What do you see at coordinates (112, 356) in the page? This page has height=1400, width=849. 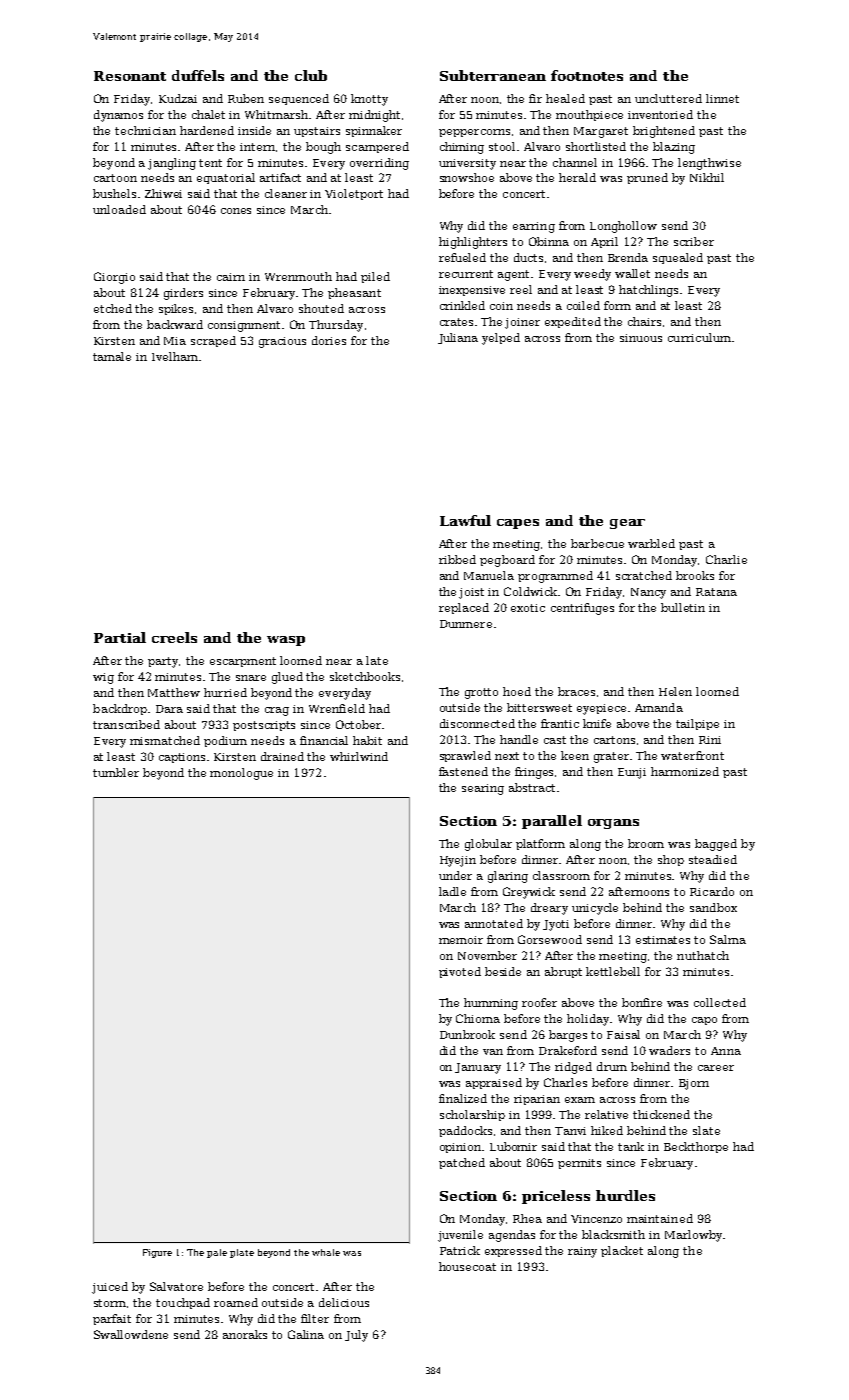 I see `tamale` at bounding box center [112, 356].
